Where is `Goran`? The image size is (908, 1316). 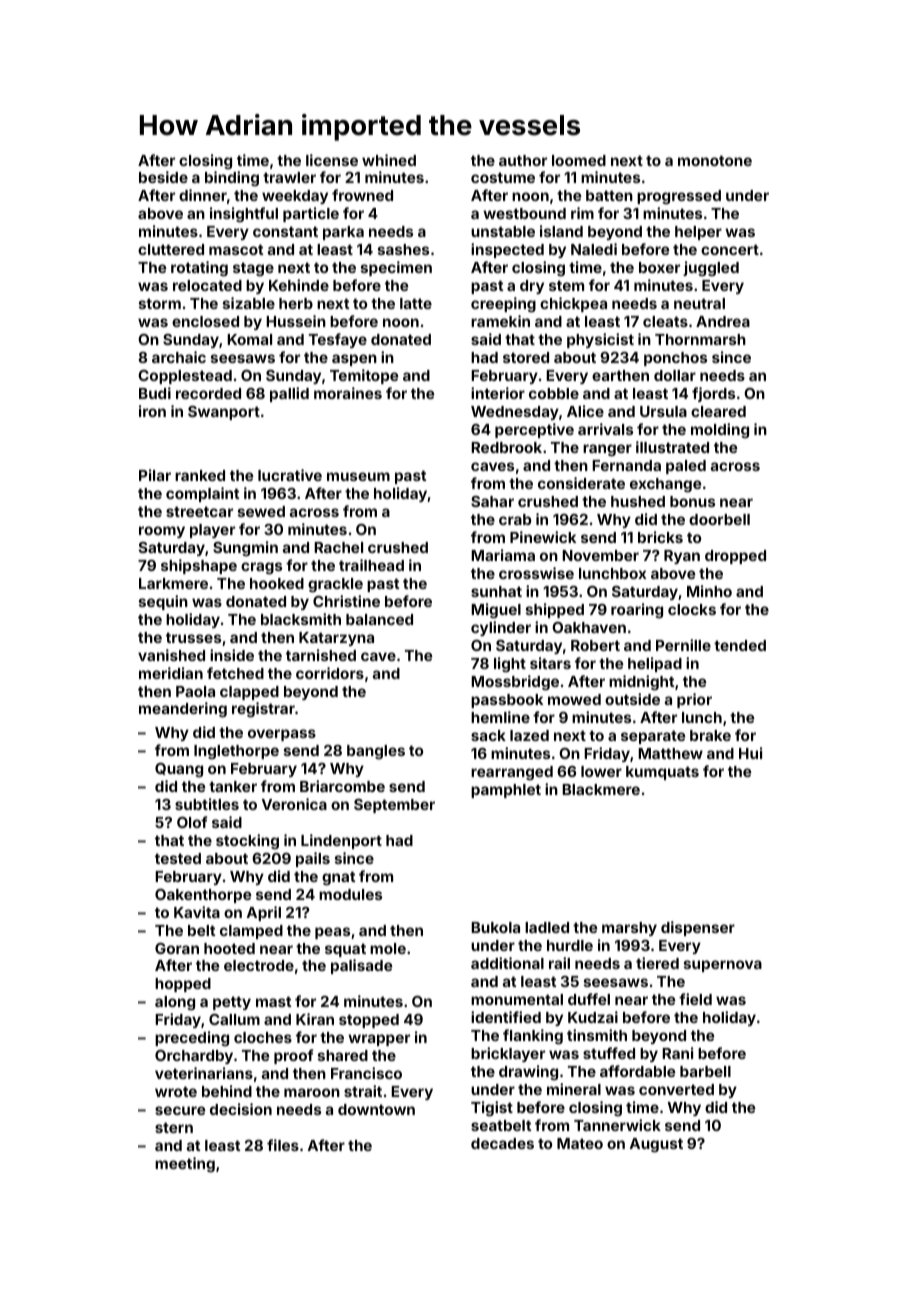 Goran is located at coordinates (177, 948).
